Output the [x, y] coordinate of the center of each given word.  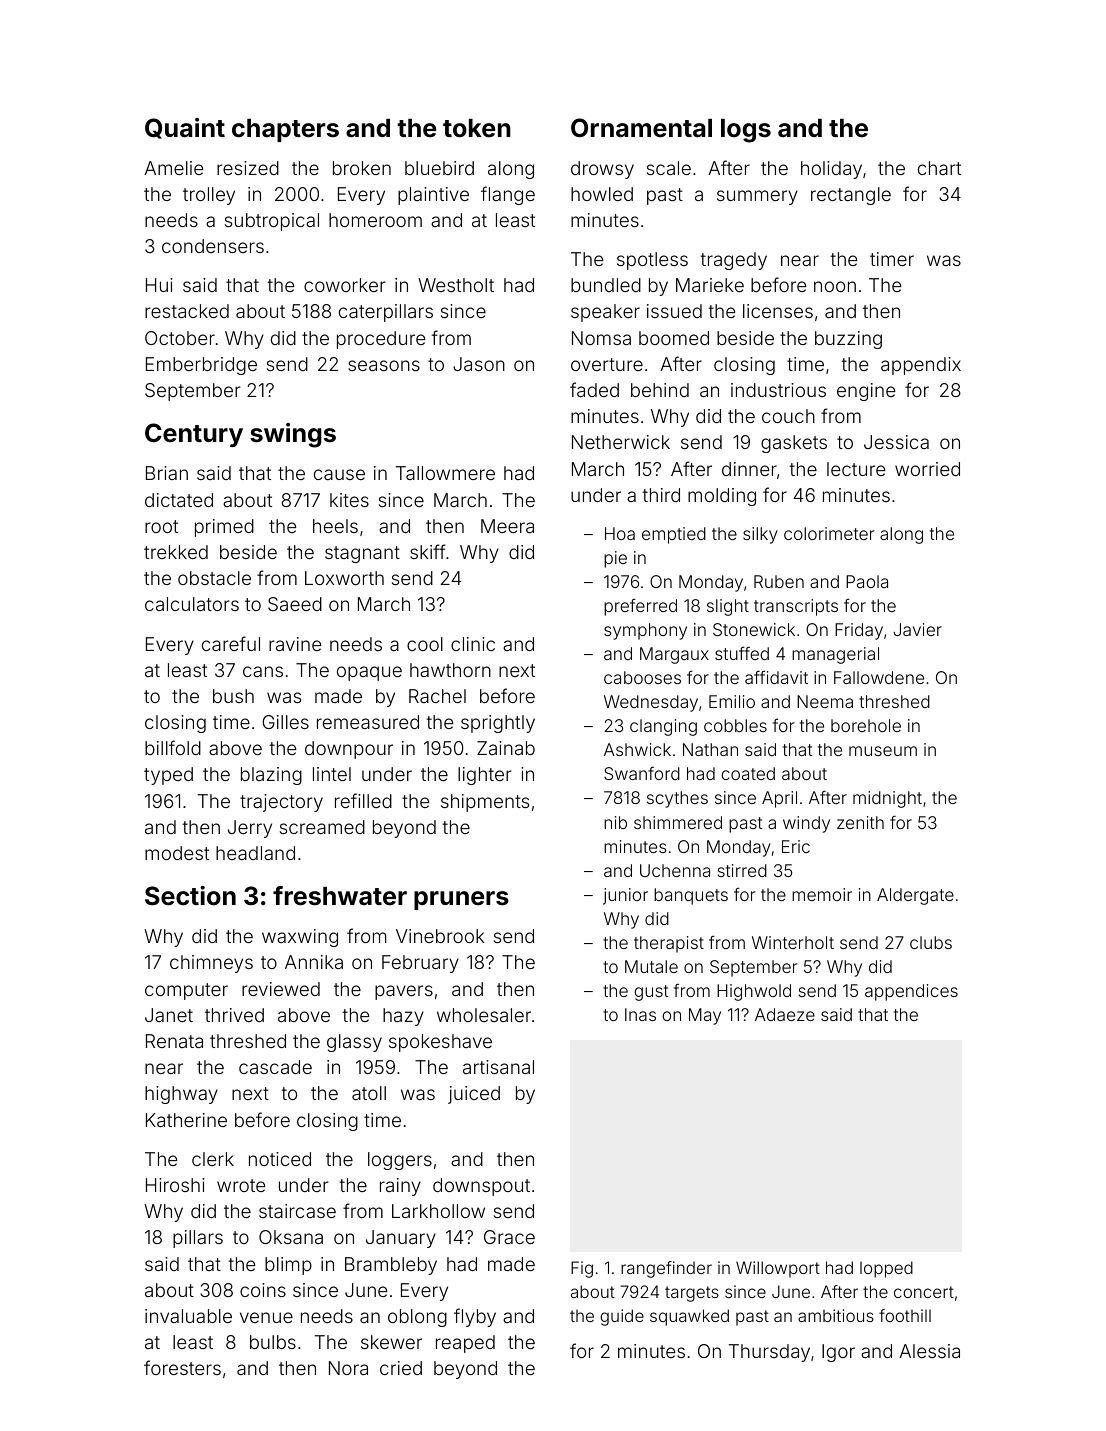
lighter [485, 776]
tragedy [733, 261]
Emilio [732, 701]
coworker [345, 285]
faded [594, 389]
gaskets [794, 444]
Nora [348, 1368]
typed [168, 776]
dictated [179, 500]
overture [607, 364]
